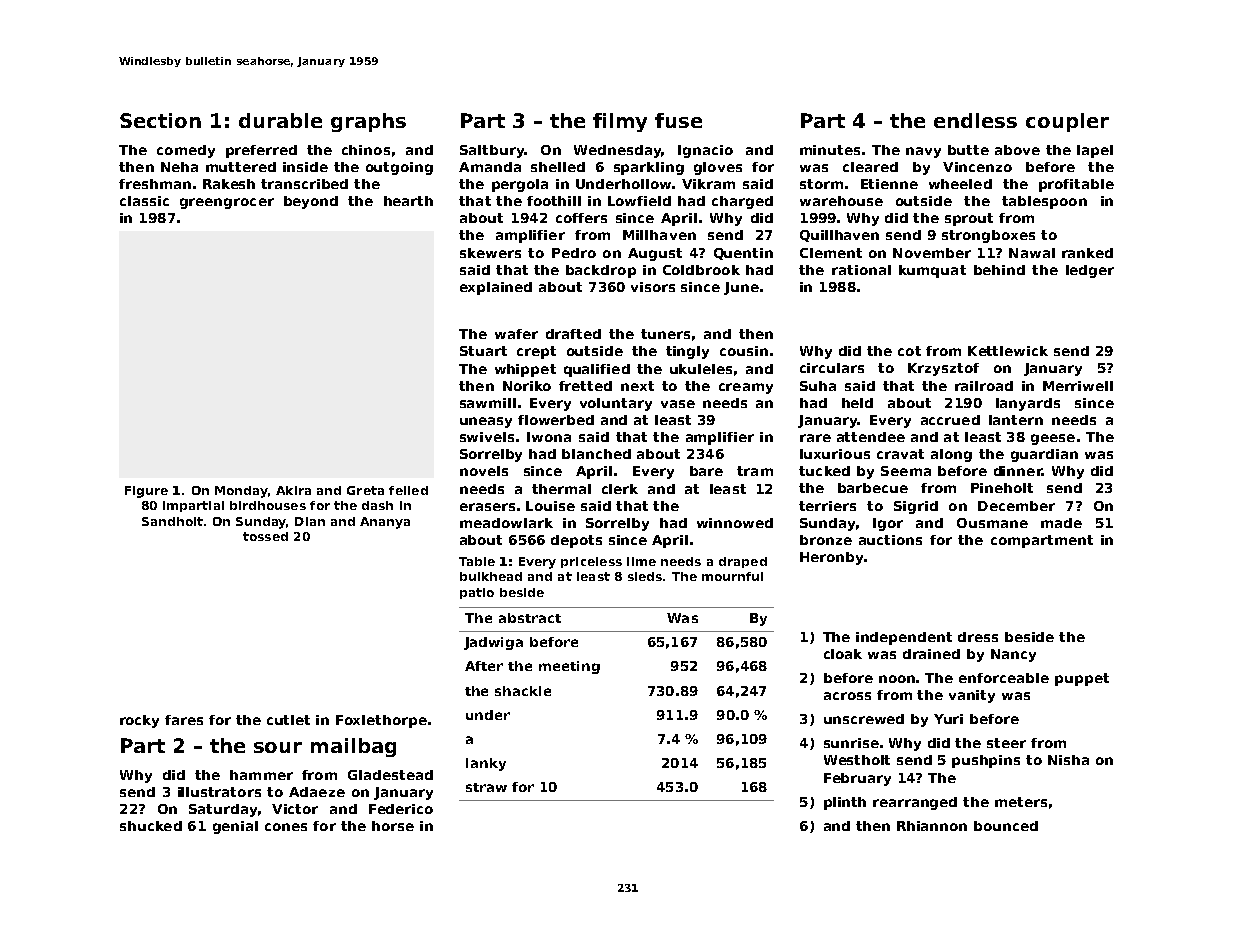  What do you see at coordinates (871, 437) in the document?
I see `attendee` at bounding box center [871, 437].
